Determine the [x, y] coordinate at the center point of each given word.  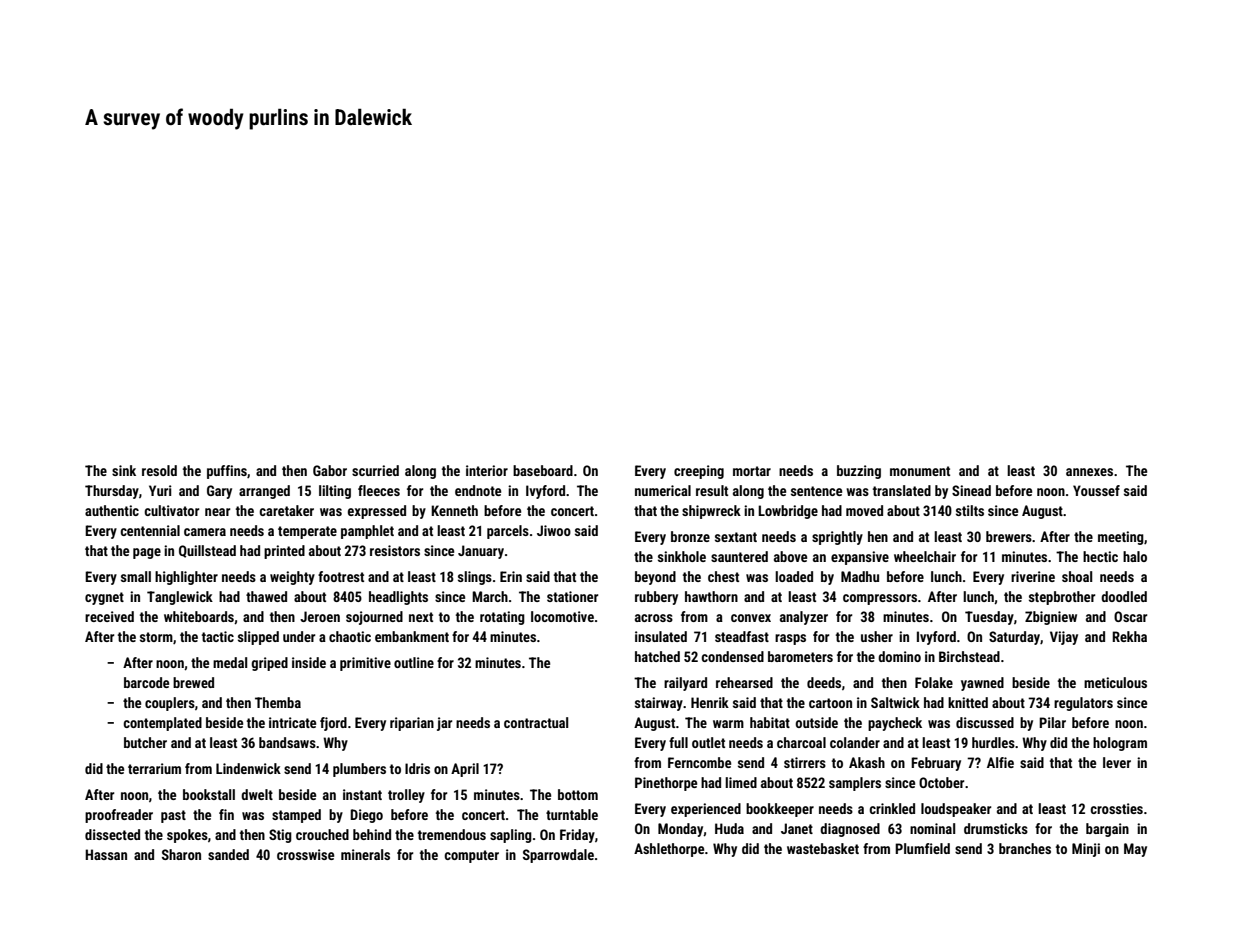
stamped [296, 816]
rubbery [656, 598]
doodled [1124, 596]
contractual [536, 722]
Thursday [112, 492]
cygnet [104, 598]
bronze [690, 536]
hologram [1120, 744]
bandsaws [287, 742]
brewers [1009, 536]
